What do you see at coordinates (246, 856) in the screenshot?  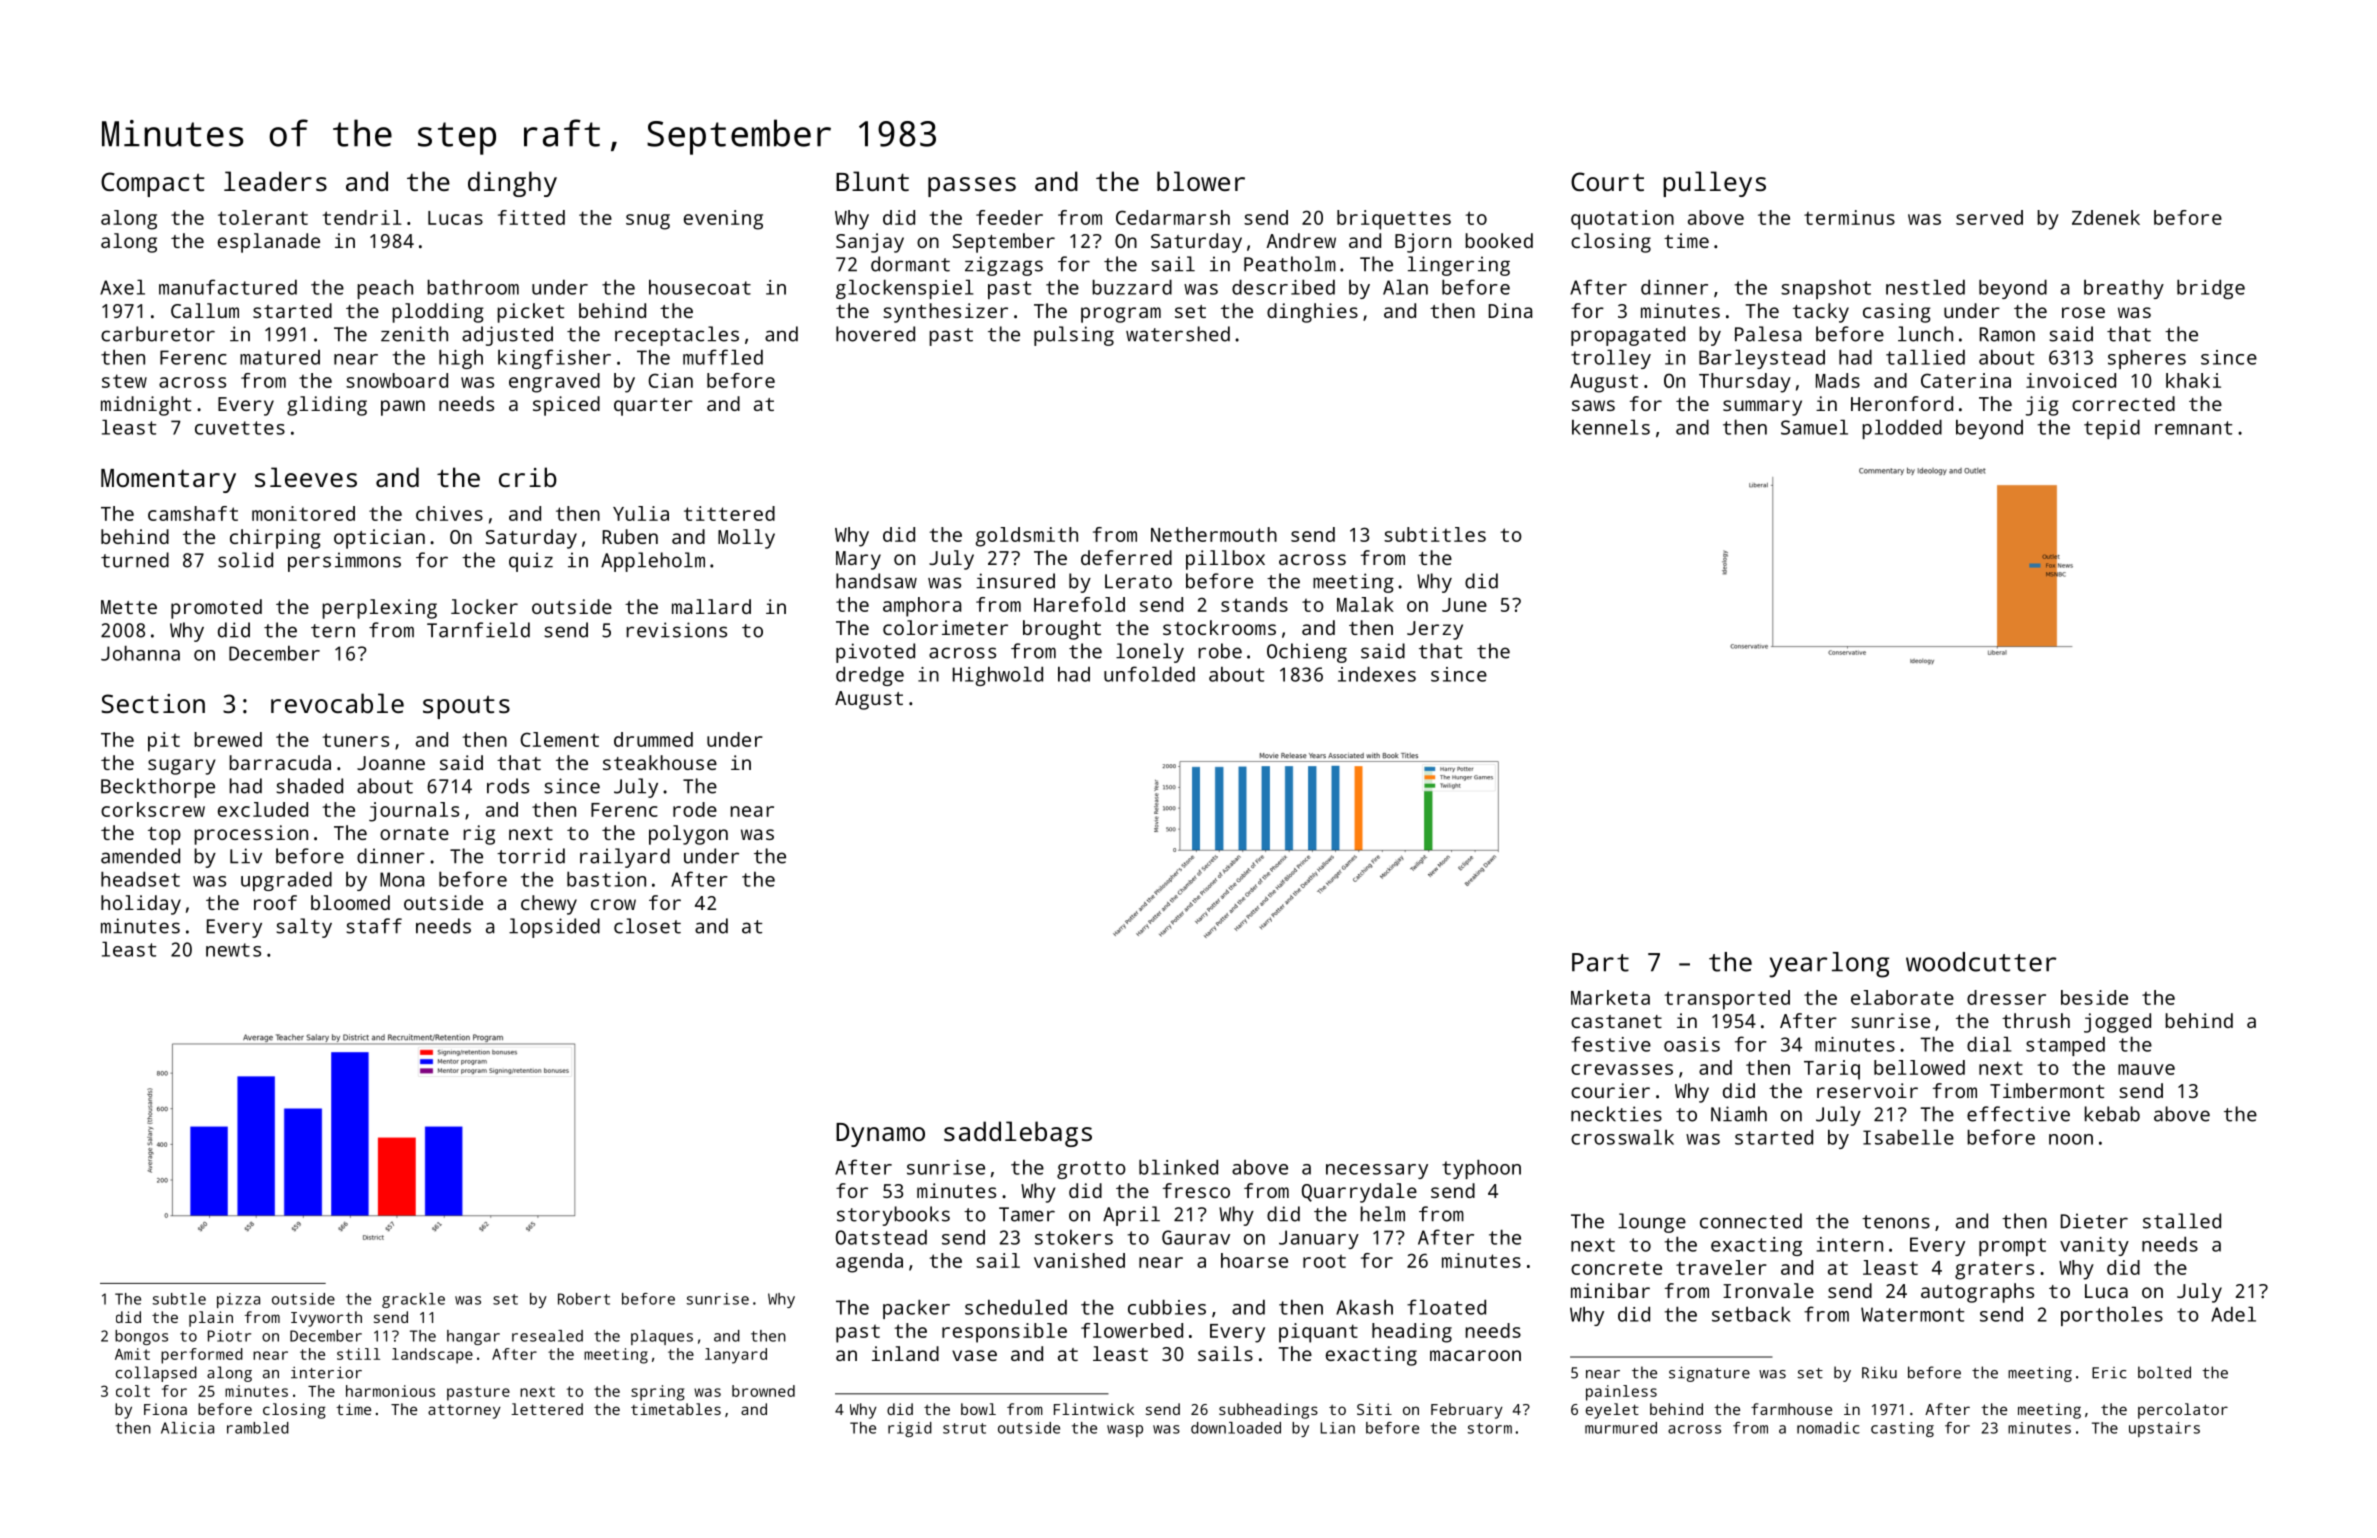 I see `Liv` at bounding box center [246, 856].
